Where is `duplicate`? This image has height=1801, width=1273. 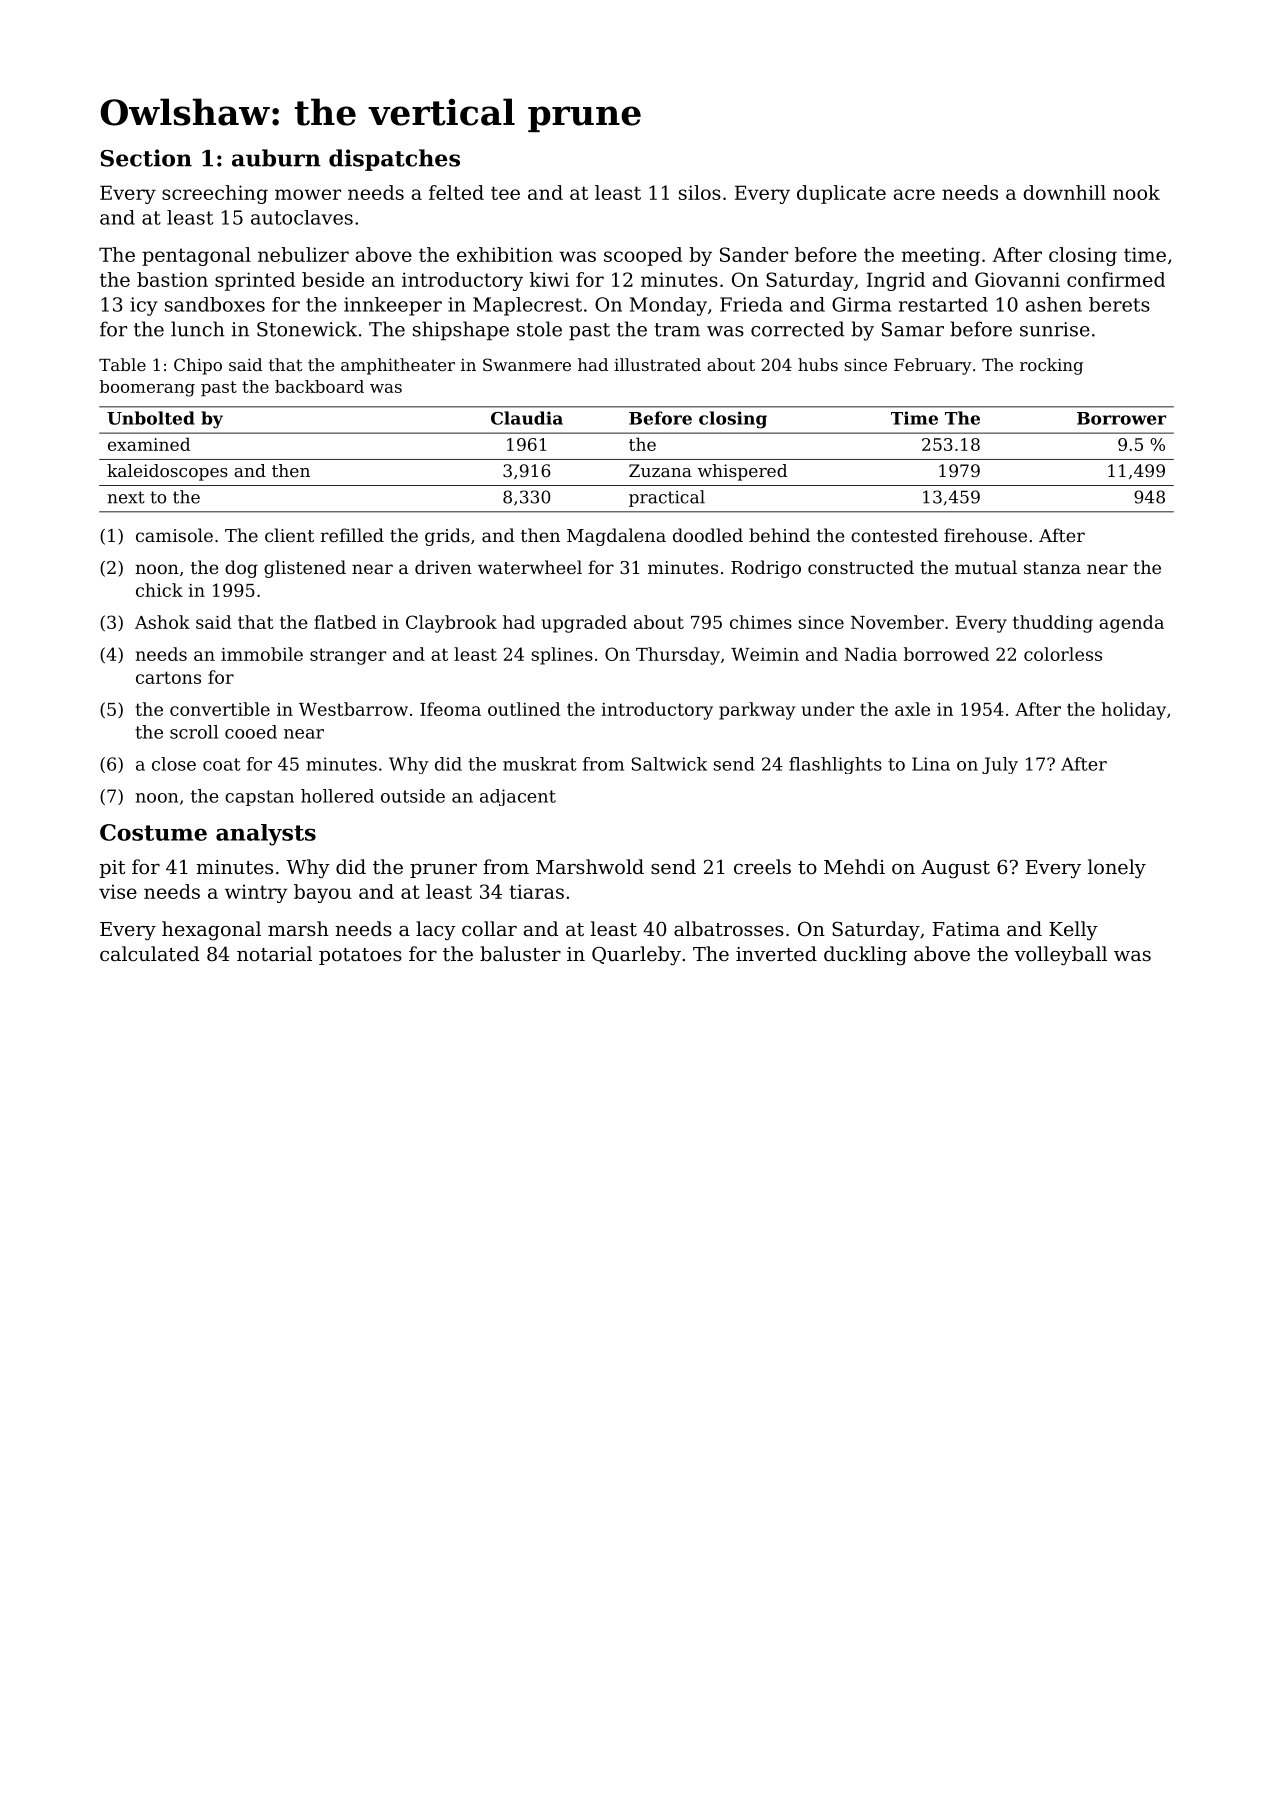 duplicate is located at coordinates (841, 194).
